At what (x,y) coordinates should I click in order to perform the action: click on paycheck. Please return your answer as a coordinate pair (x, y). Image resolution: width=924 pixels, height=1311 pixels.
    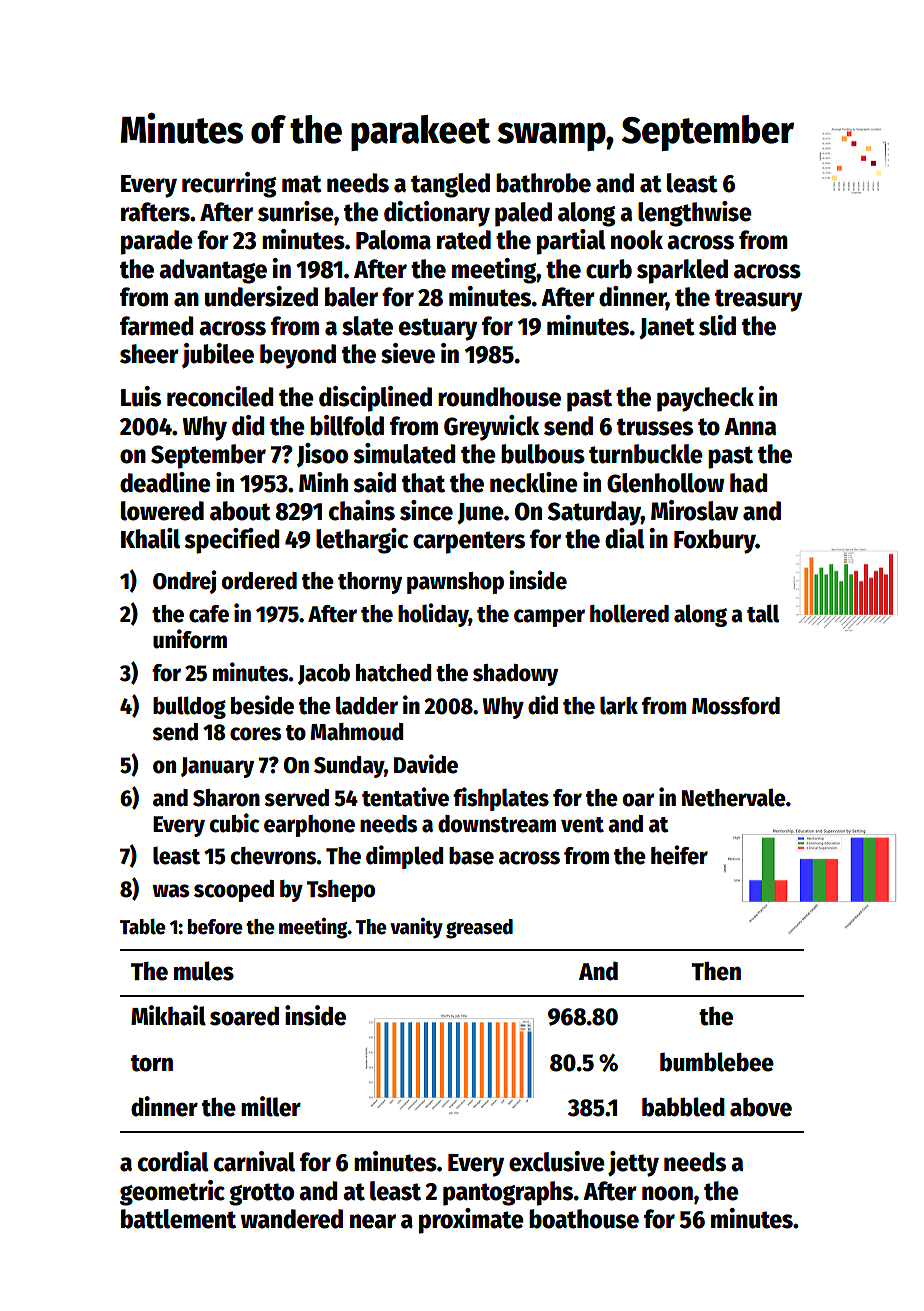
    Looking at the image, I should click on (705, 399).
